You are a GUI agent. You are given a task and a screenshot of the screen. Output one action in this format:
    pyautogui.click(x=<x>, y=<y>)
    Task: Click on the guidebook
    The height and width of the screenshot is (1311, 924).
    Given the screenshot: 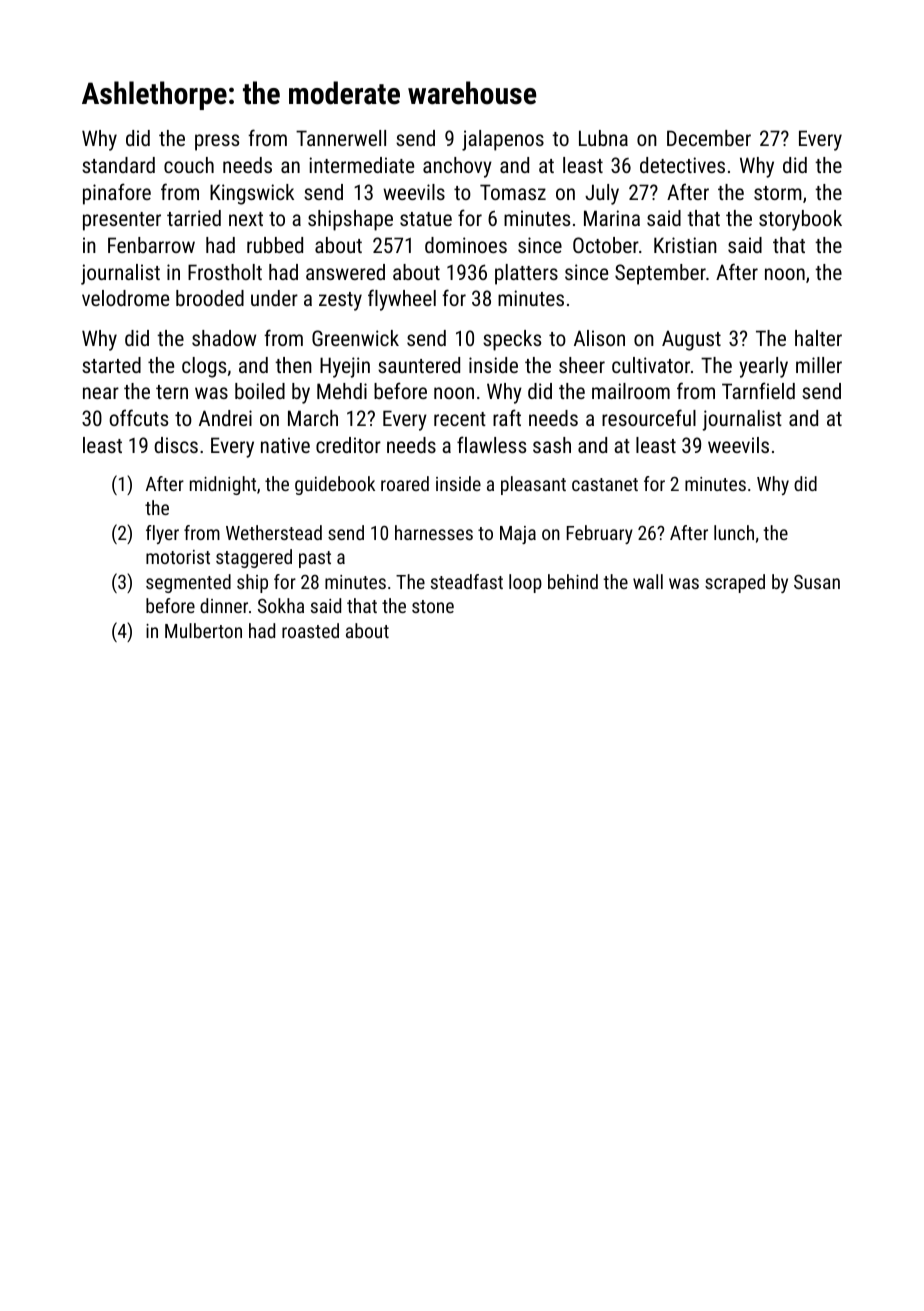 What is the action you would take?
    pyautogui.click(x=335, y=485)
